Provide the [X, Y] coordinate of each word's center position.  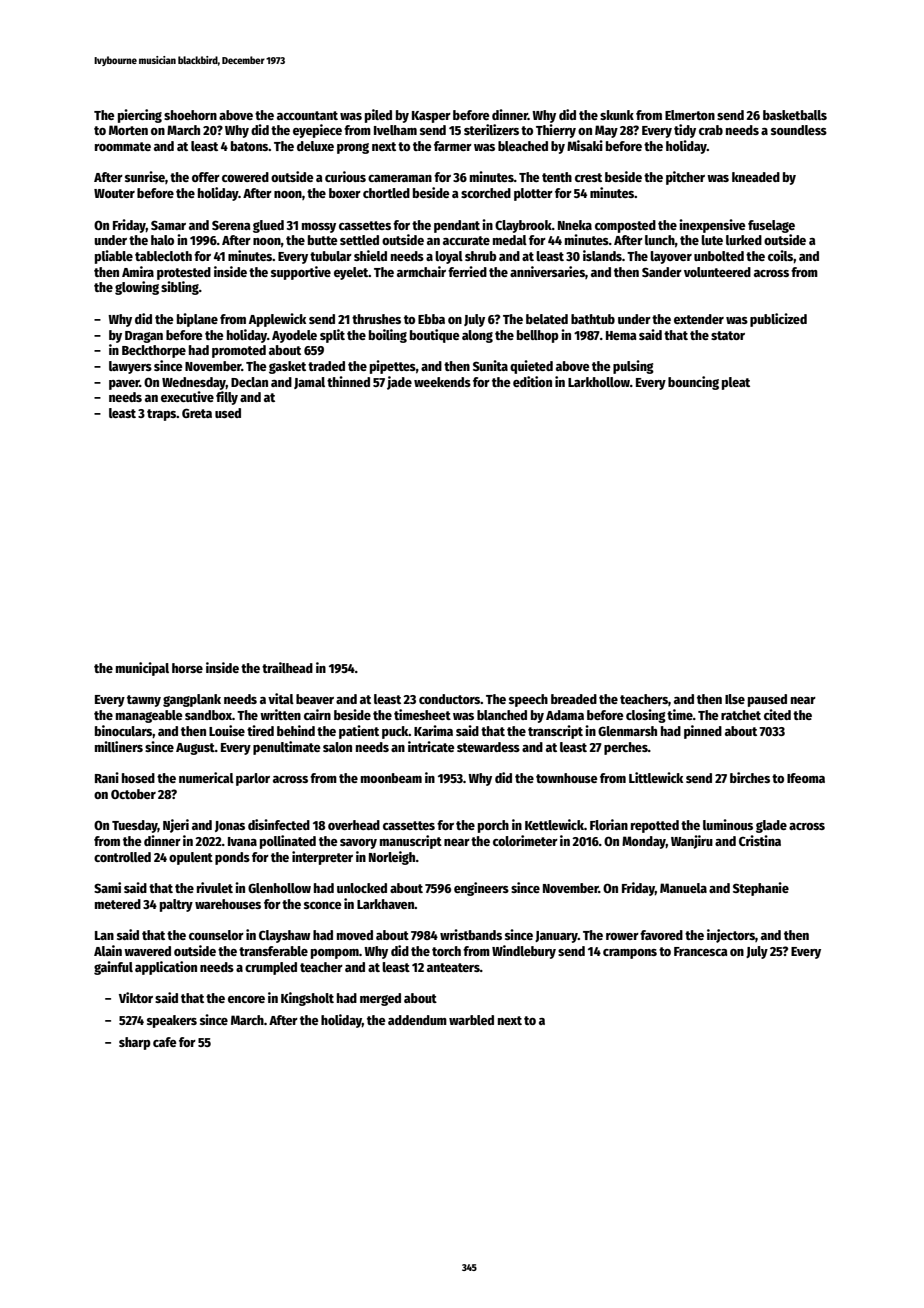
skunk [617, 115]
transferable [273, 951]
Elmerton [690, 115]
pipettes [393, 367]
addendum [417, 1020]
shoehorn [190, 115]
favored [661, 935]
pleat [736, 383]
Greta [197, 413]
